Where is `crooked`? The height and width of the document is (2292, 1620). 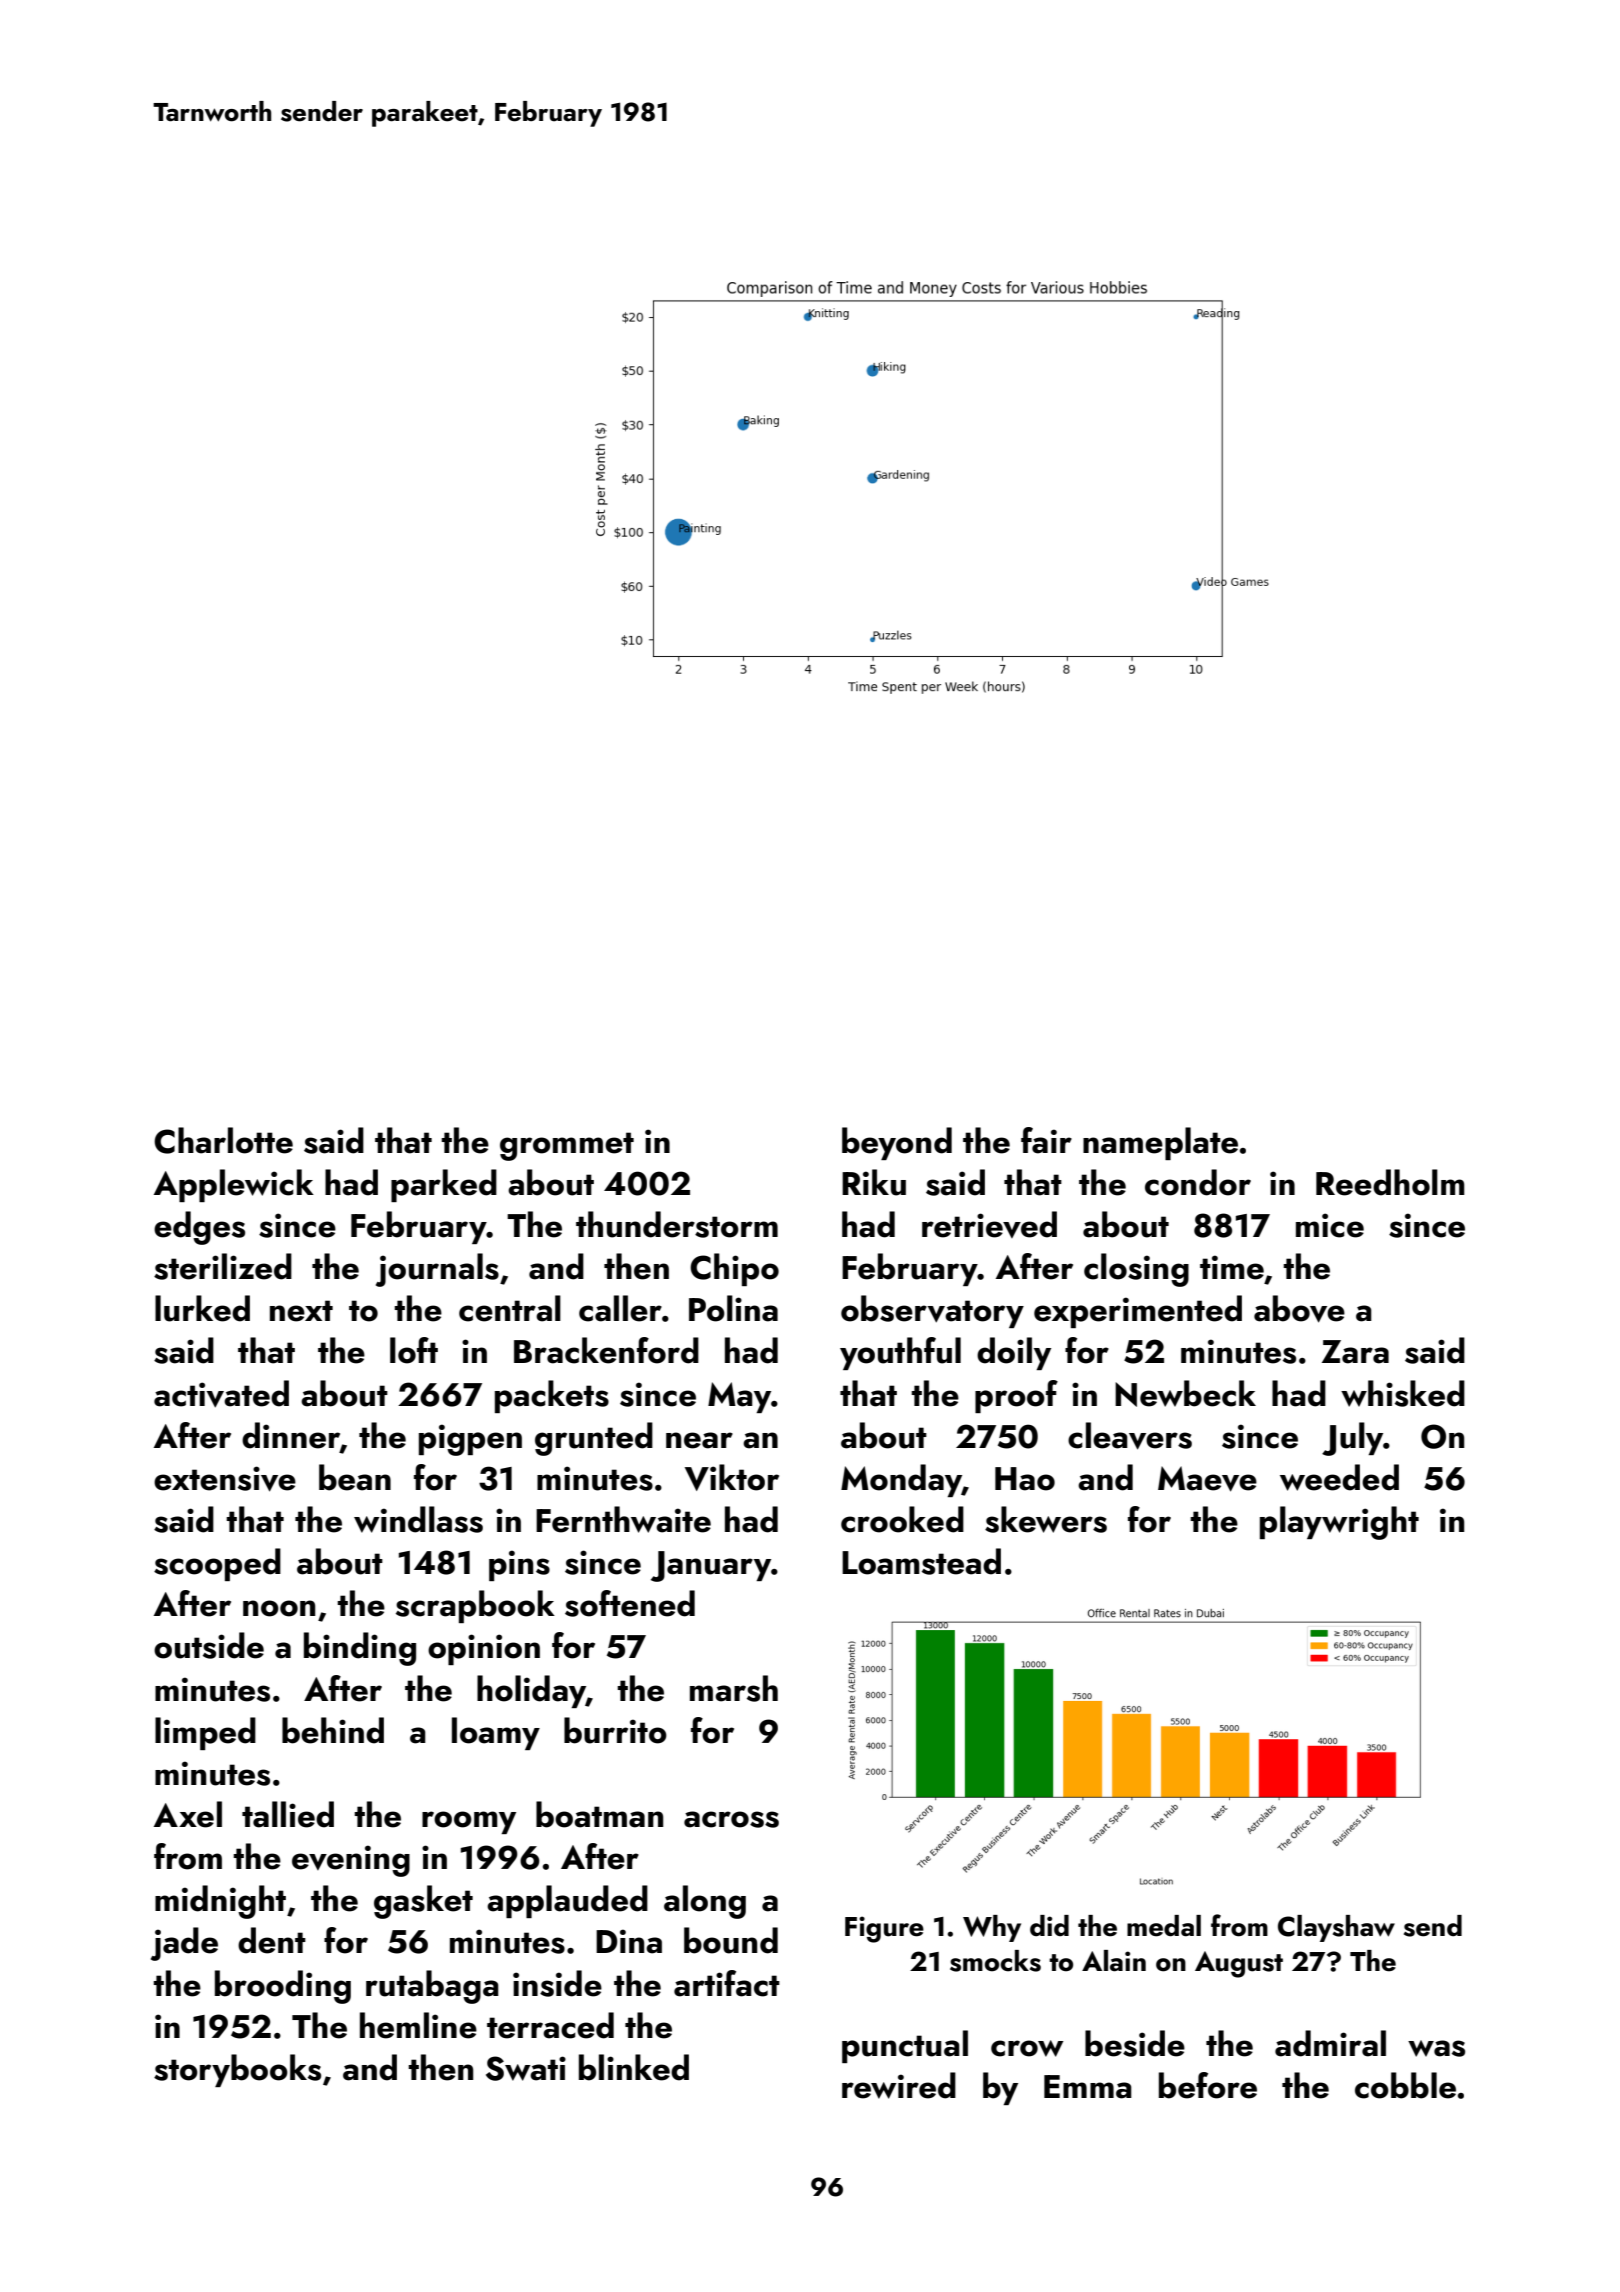
crooked is located at coordinates (902, 1519).
